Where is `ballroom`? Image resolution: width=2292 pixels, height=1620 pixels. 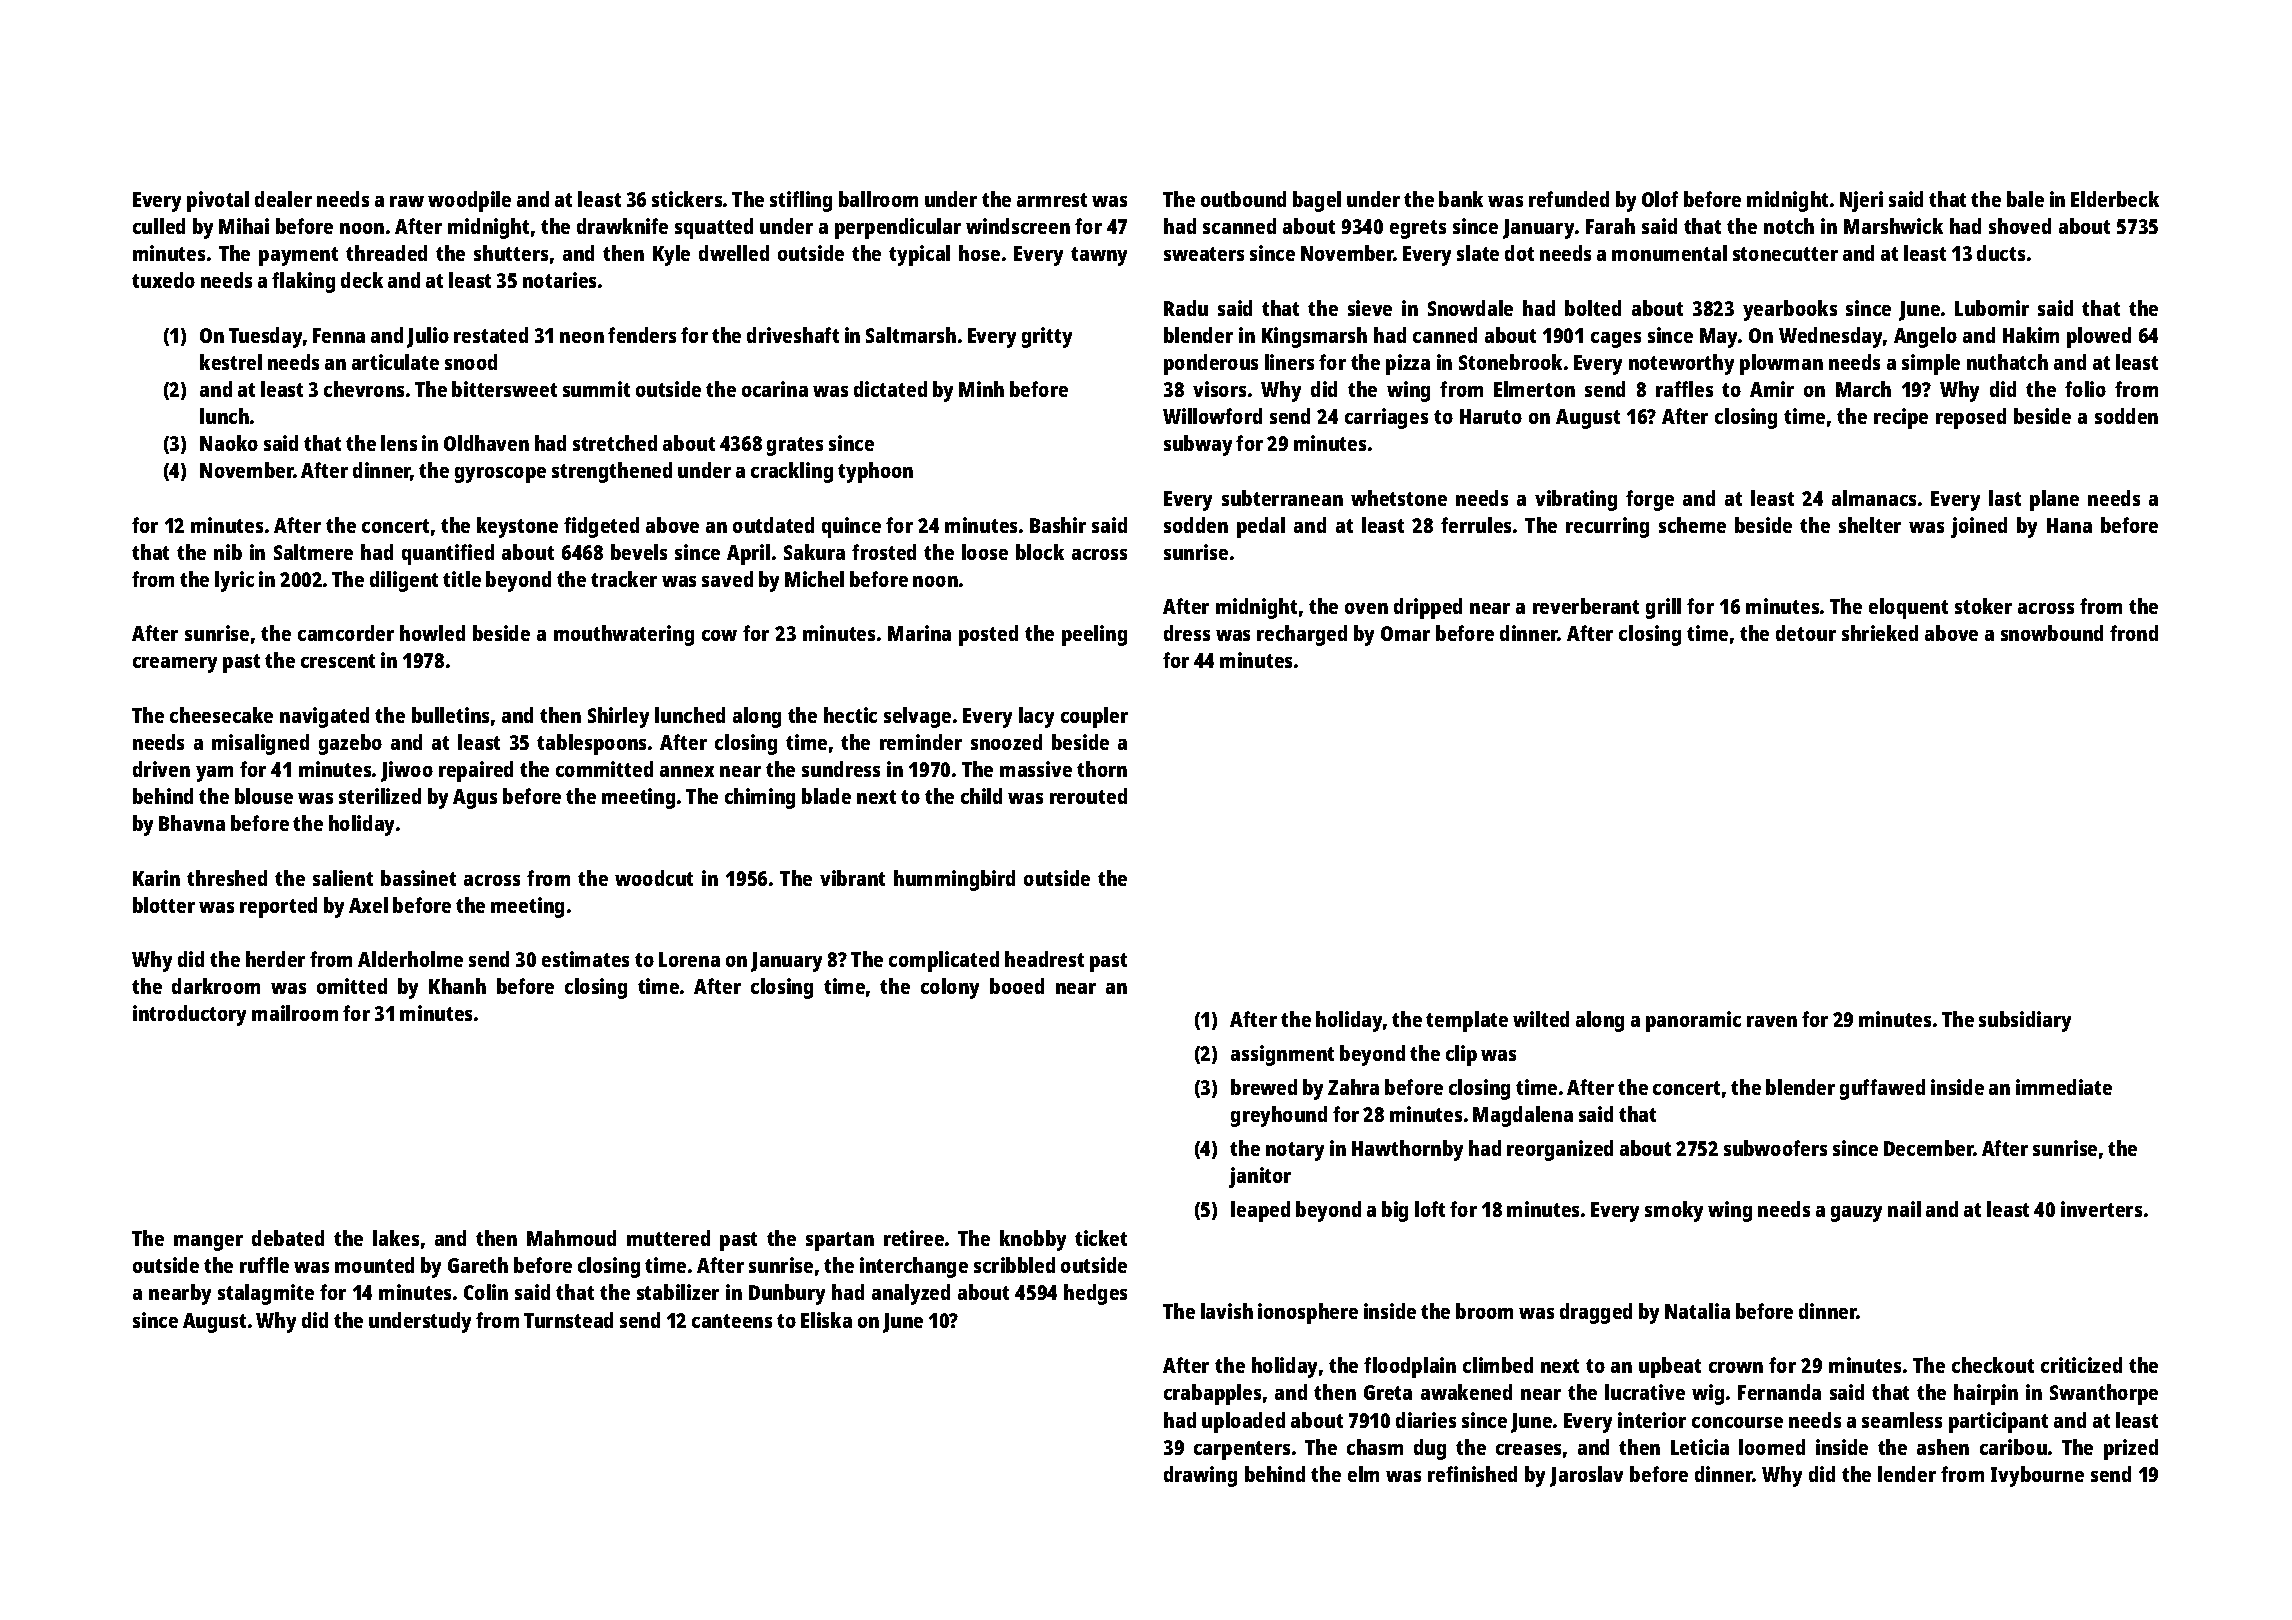 ballroom is located at coordinates (878, 199).
